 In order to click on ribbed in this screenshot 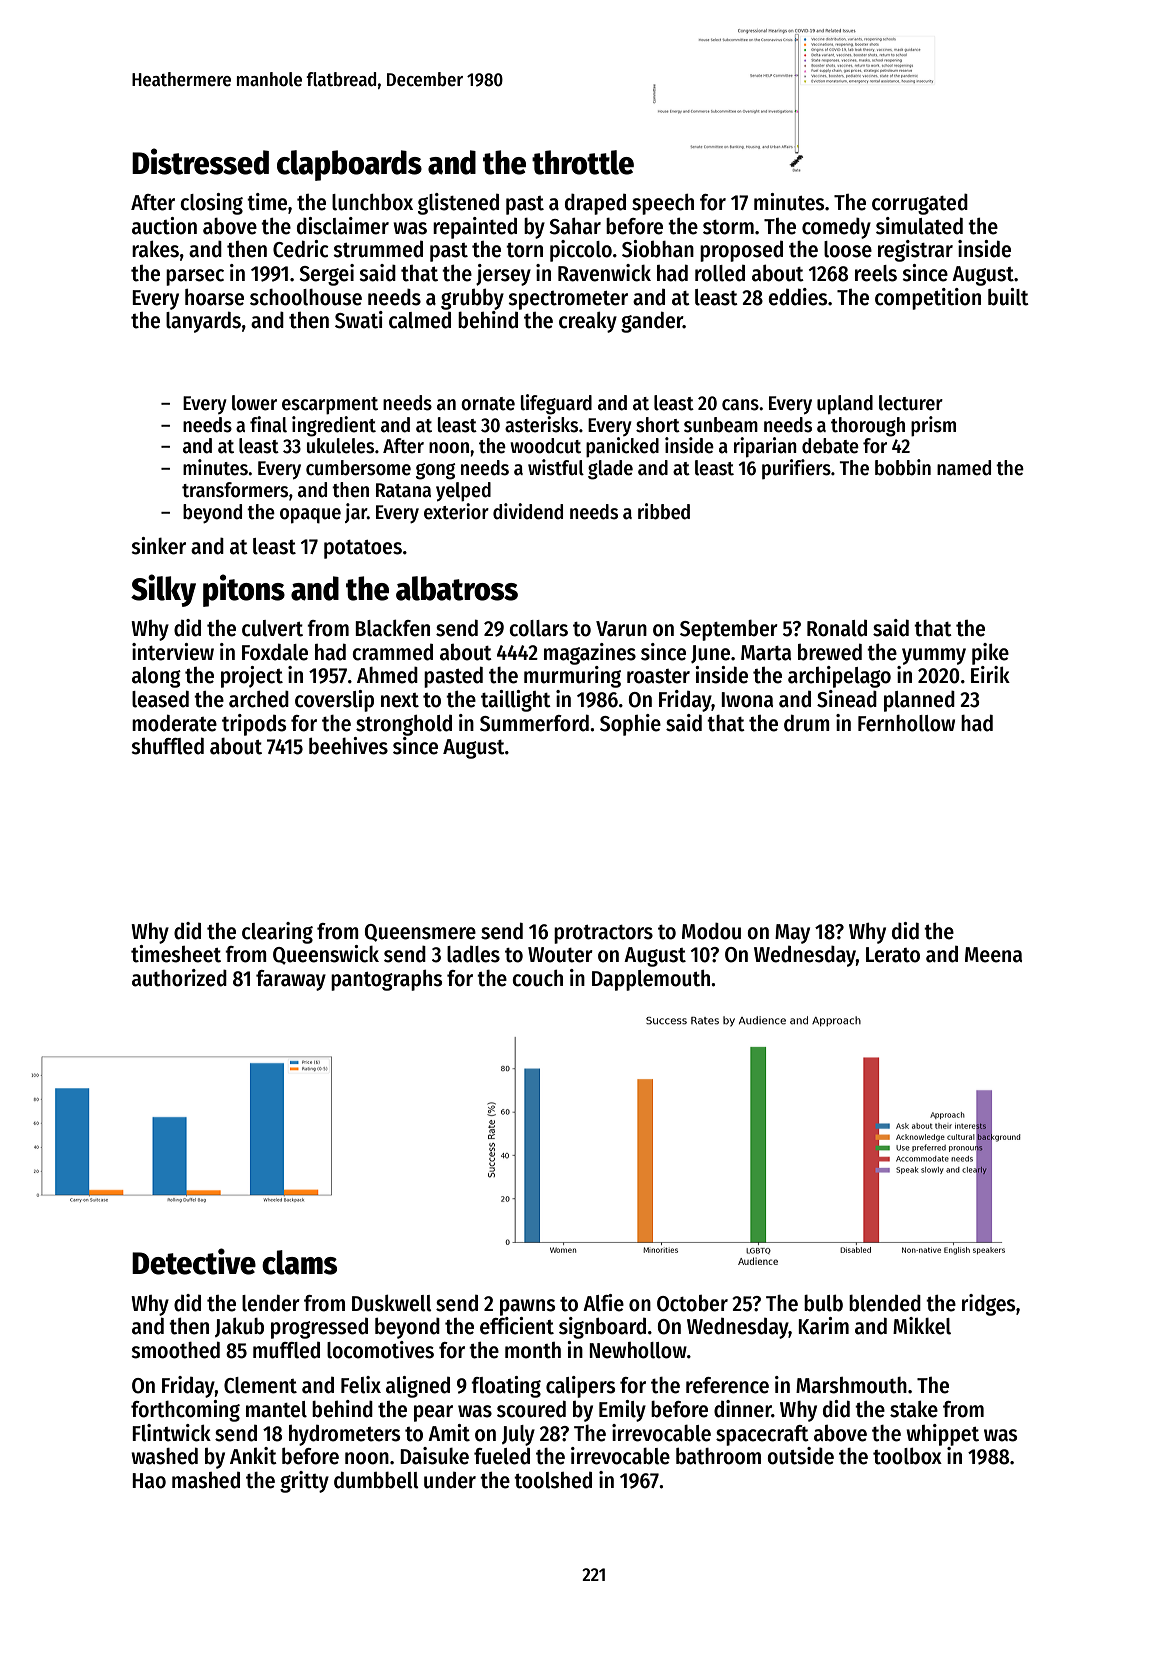, I will do `click(664, 511)`.
